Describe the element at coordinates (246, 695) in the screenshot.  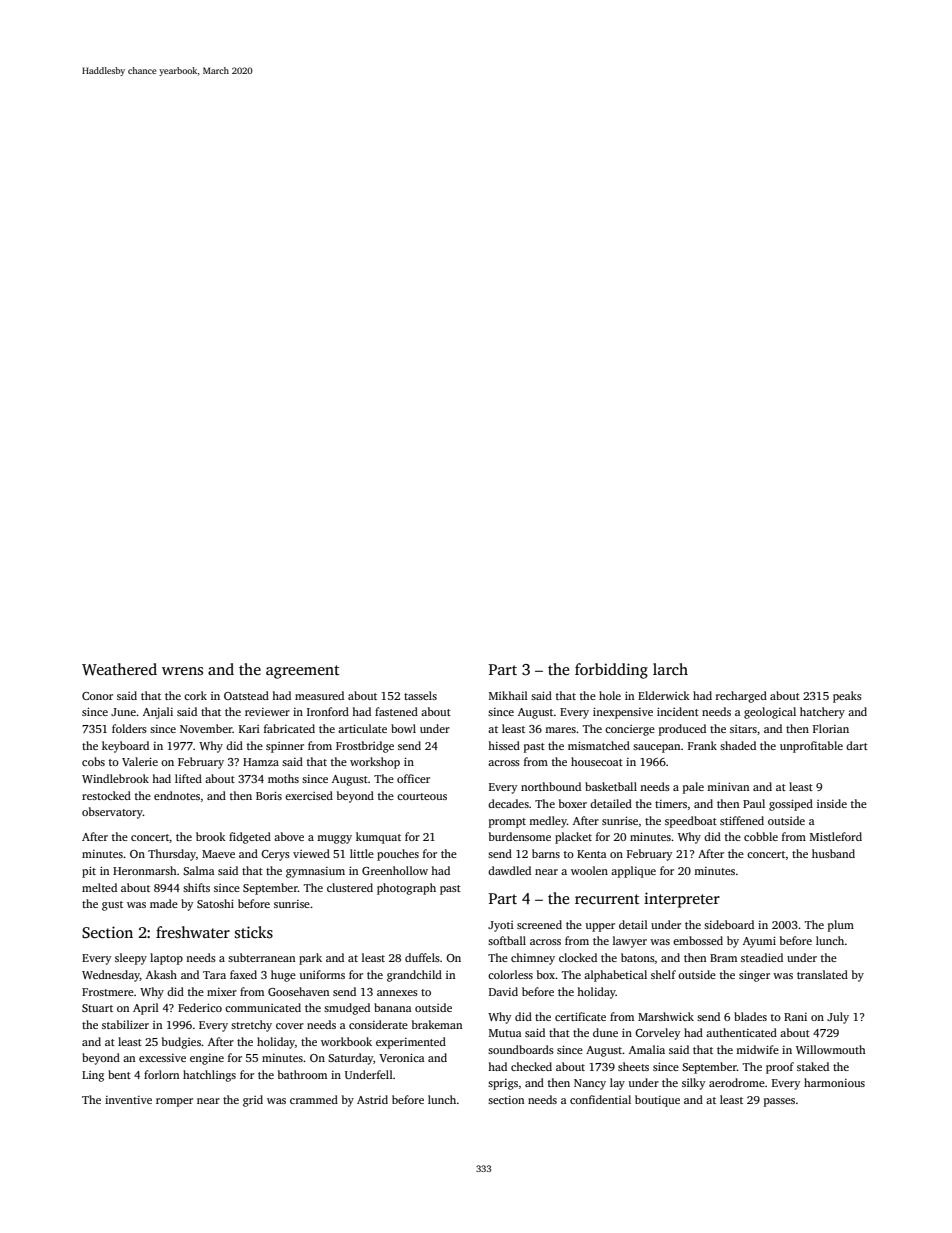
I see `Oatstead` at that location.
